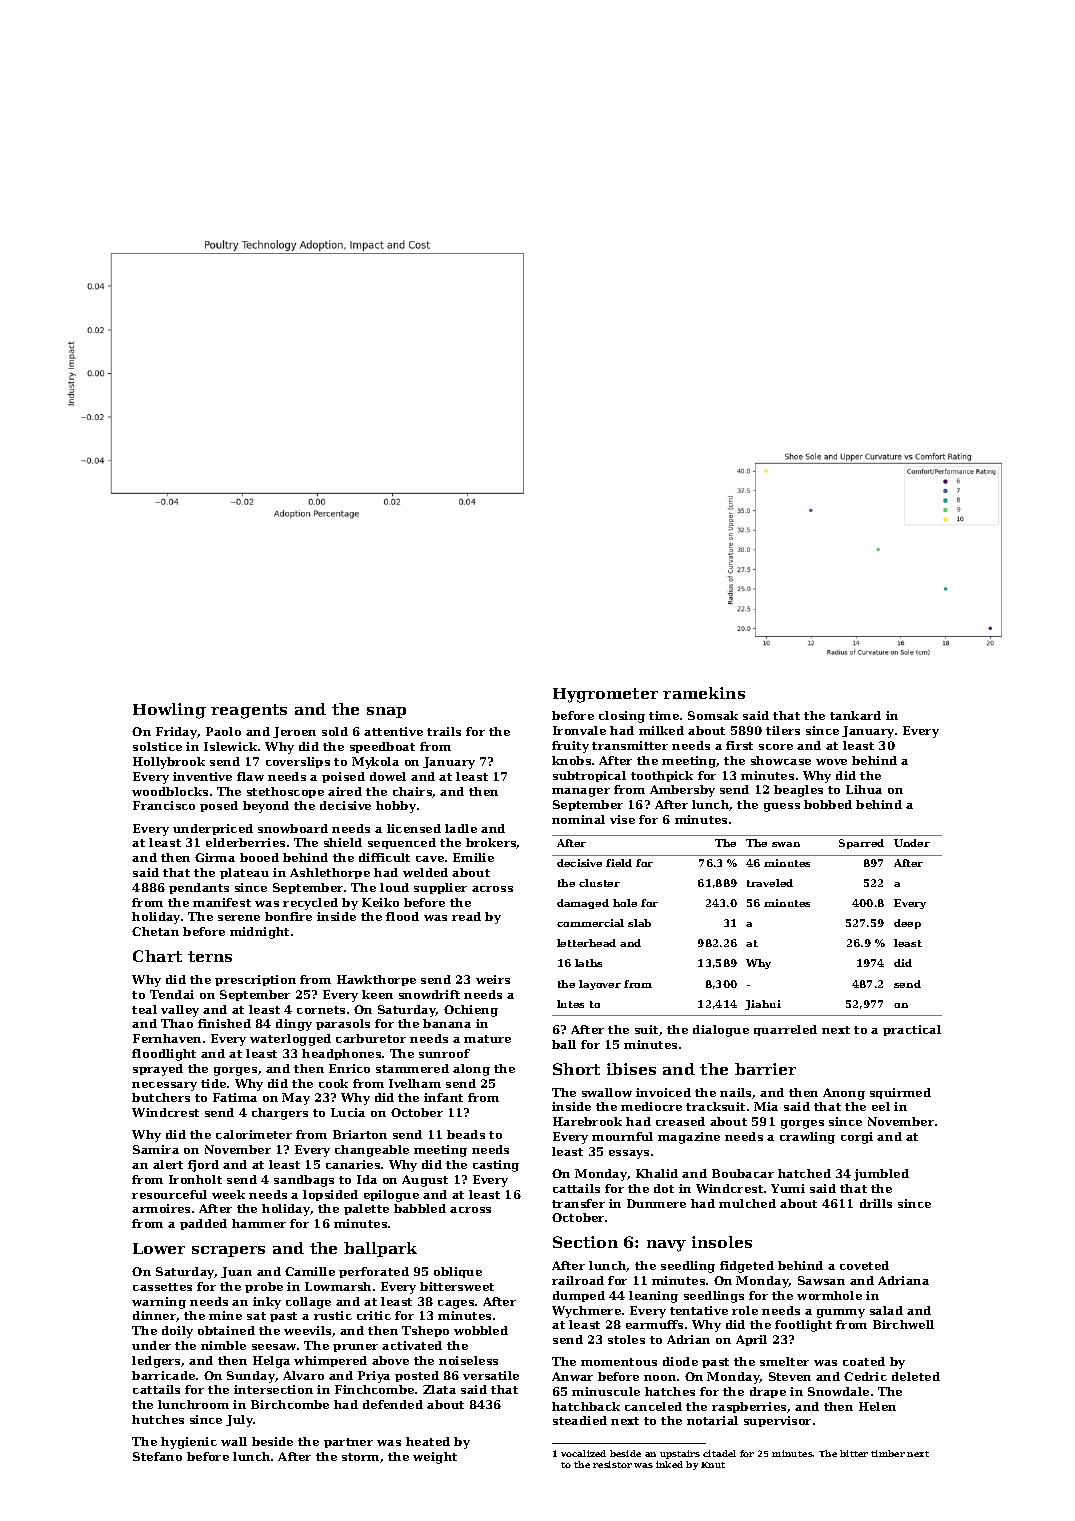 This page has width=1075, height=1521. I want to click on snap, so click(386, 712).
